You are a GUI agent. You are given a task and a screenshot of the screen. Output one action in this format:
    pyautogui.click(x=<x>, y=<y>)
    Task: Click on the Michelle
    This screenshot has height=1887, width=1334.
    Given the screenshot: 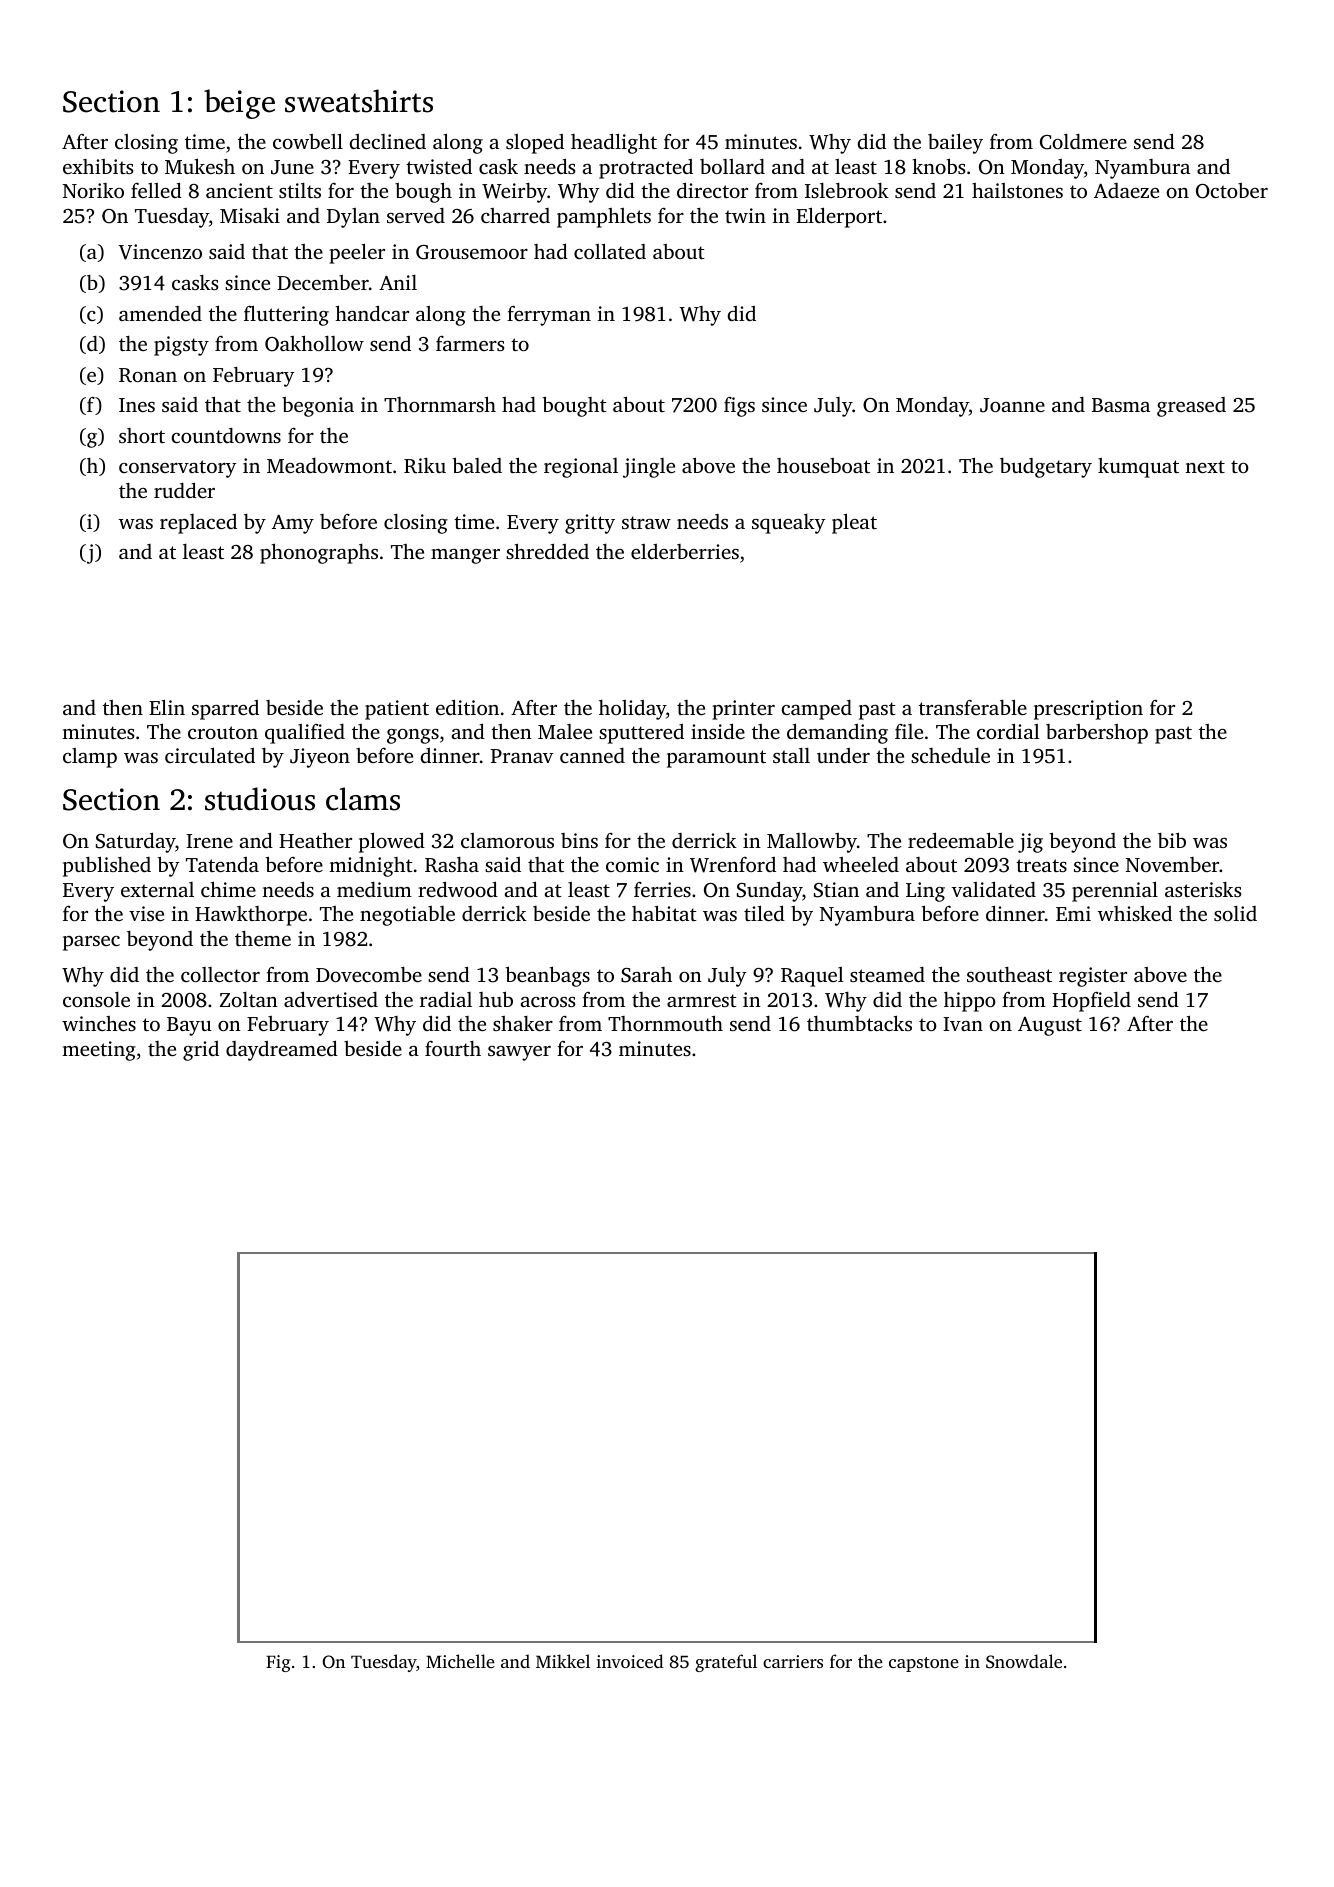 What is the action you would take?
    pyautogui.click(x=460, y=1661)
